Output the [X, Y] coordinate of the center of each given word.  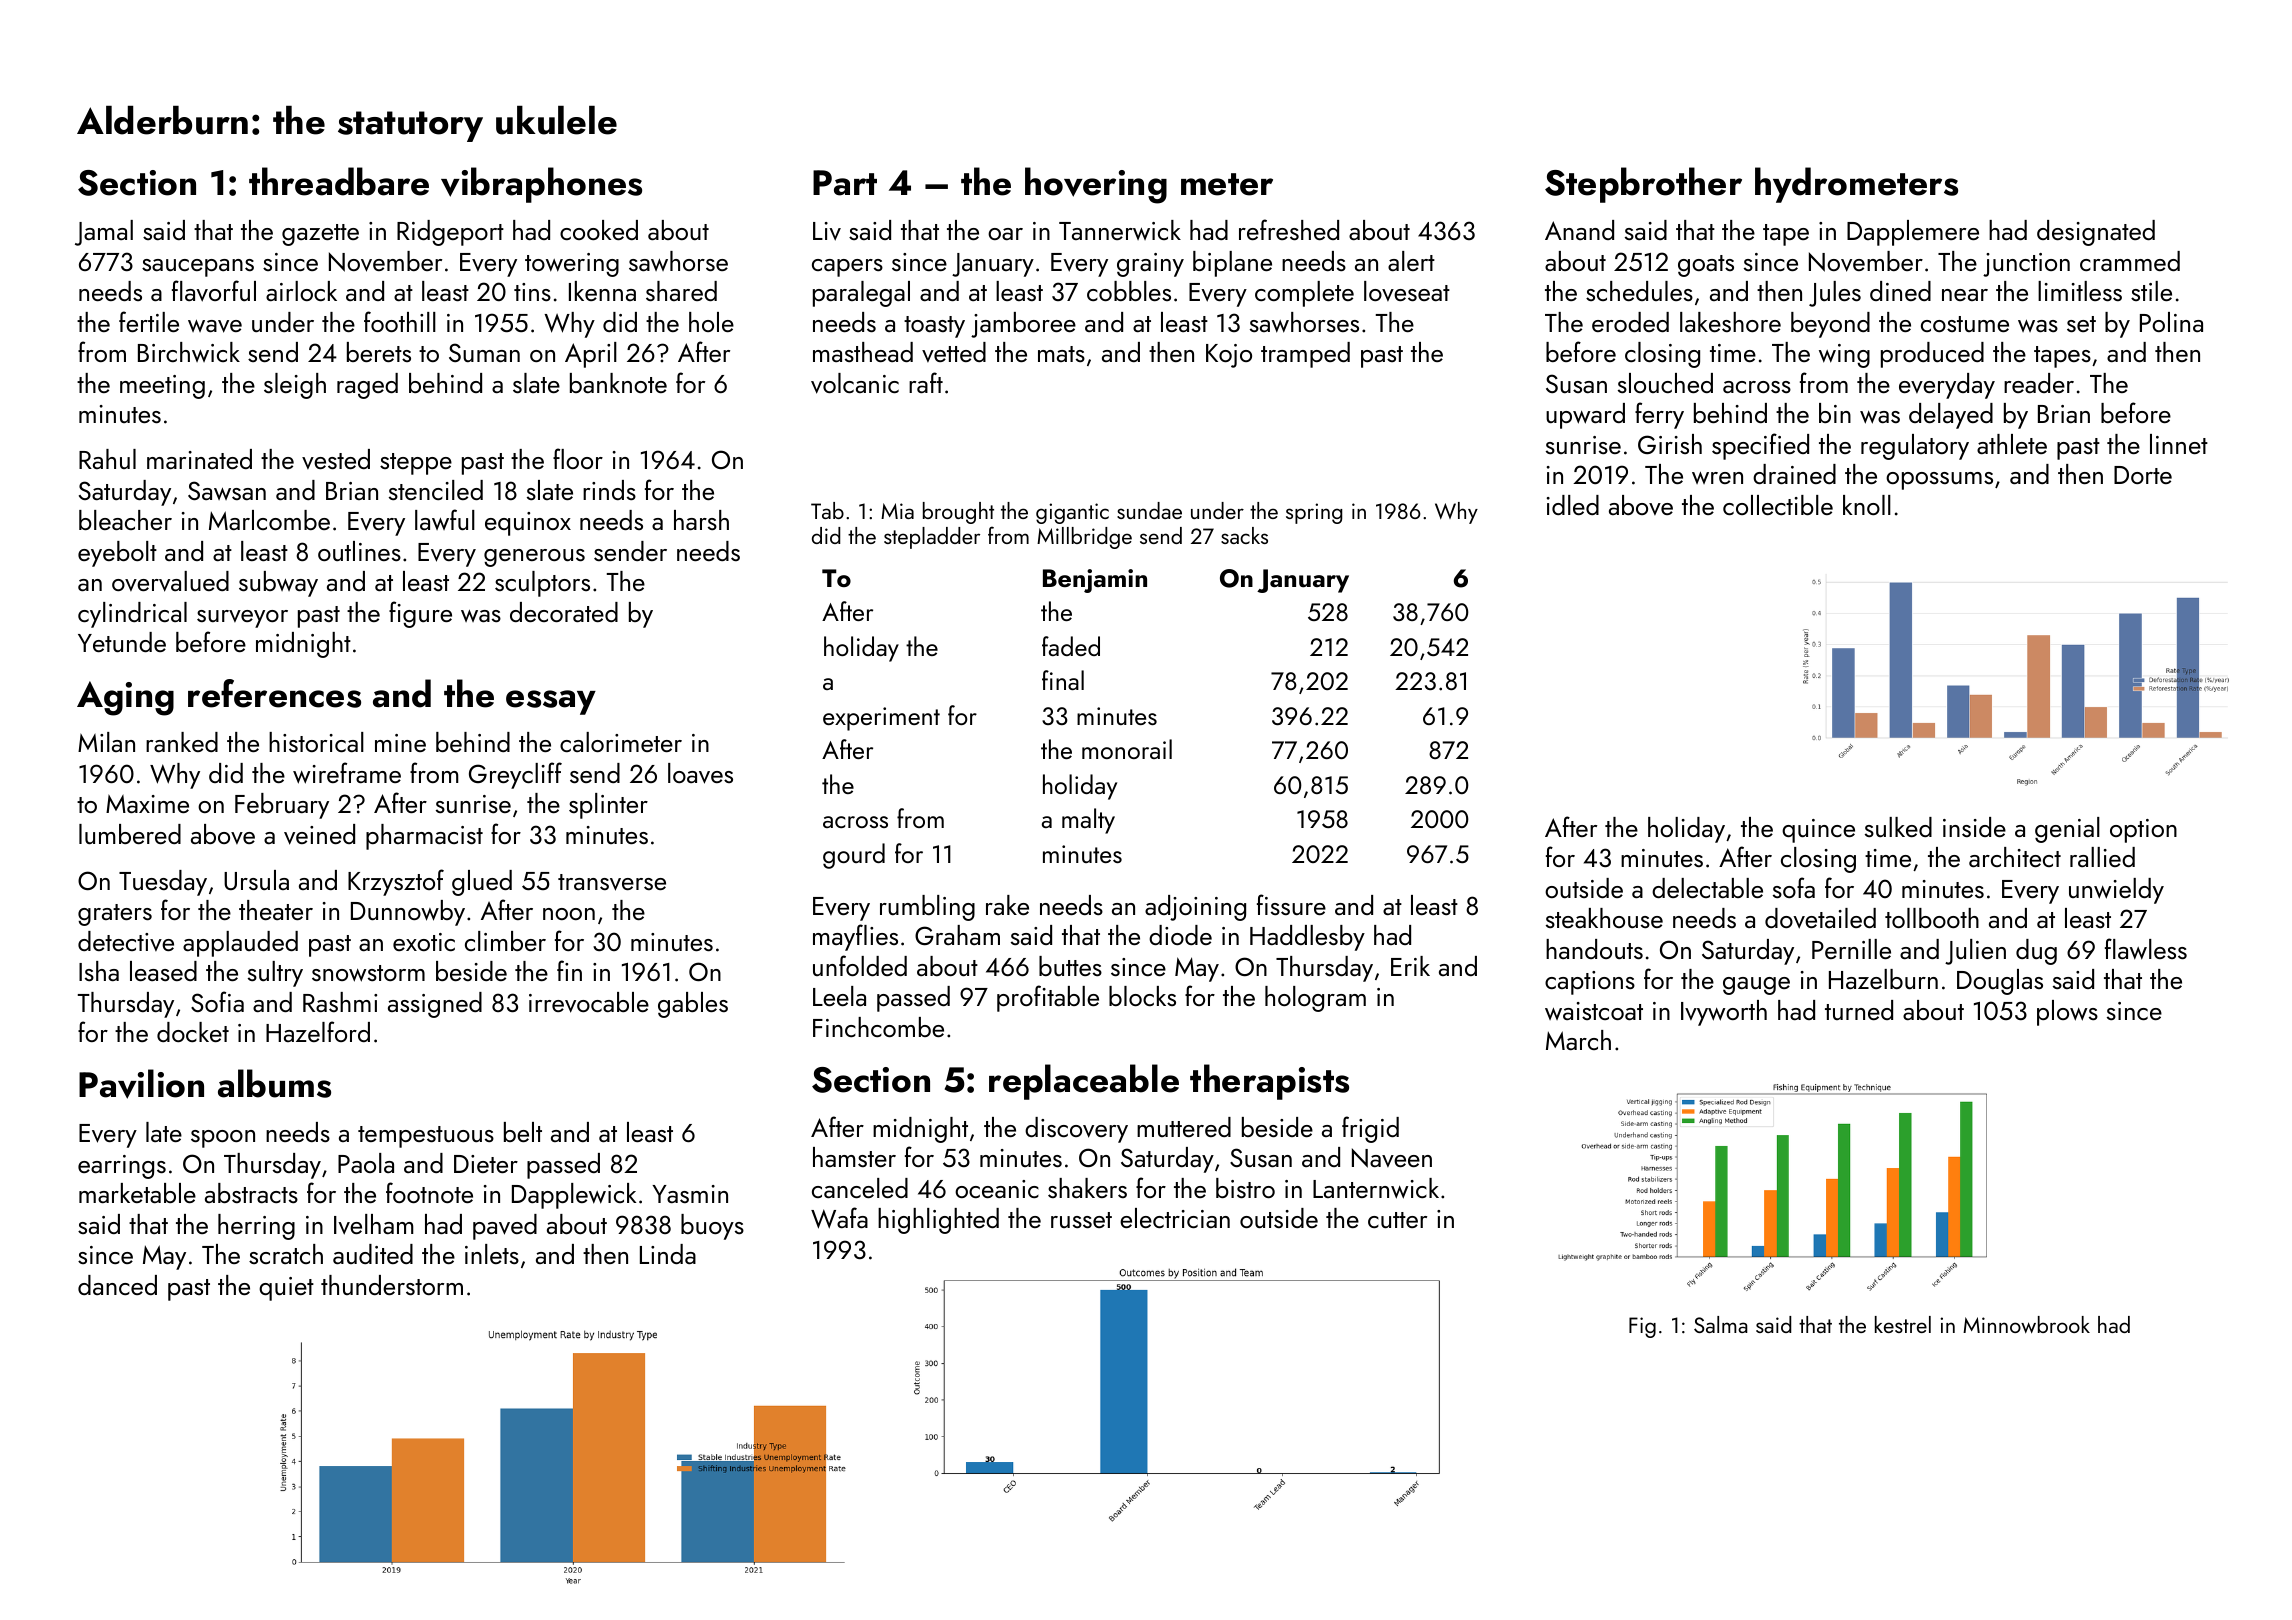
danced [117, 1285]
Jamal [104, 233]
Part [845, 183]
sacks [1244, 535]
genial [2067, 830]
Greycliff [515, 775]
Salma [1721, 1324]
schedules [1639, 291]
